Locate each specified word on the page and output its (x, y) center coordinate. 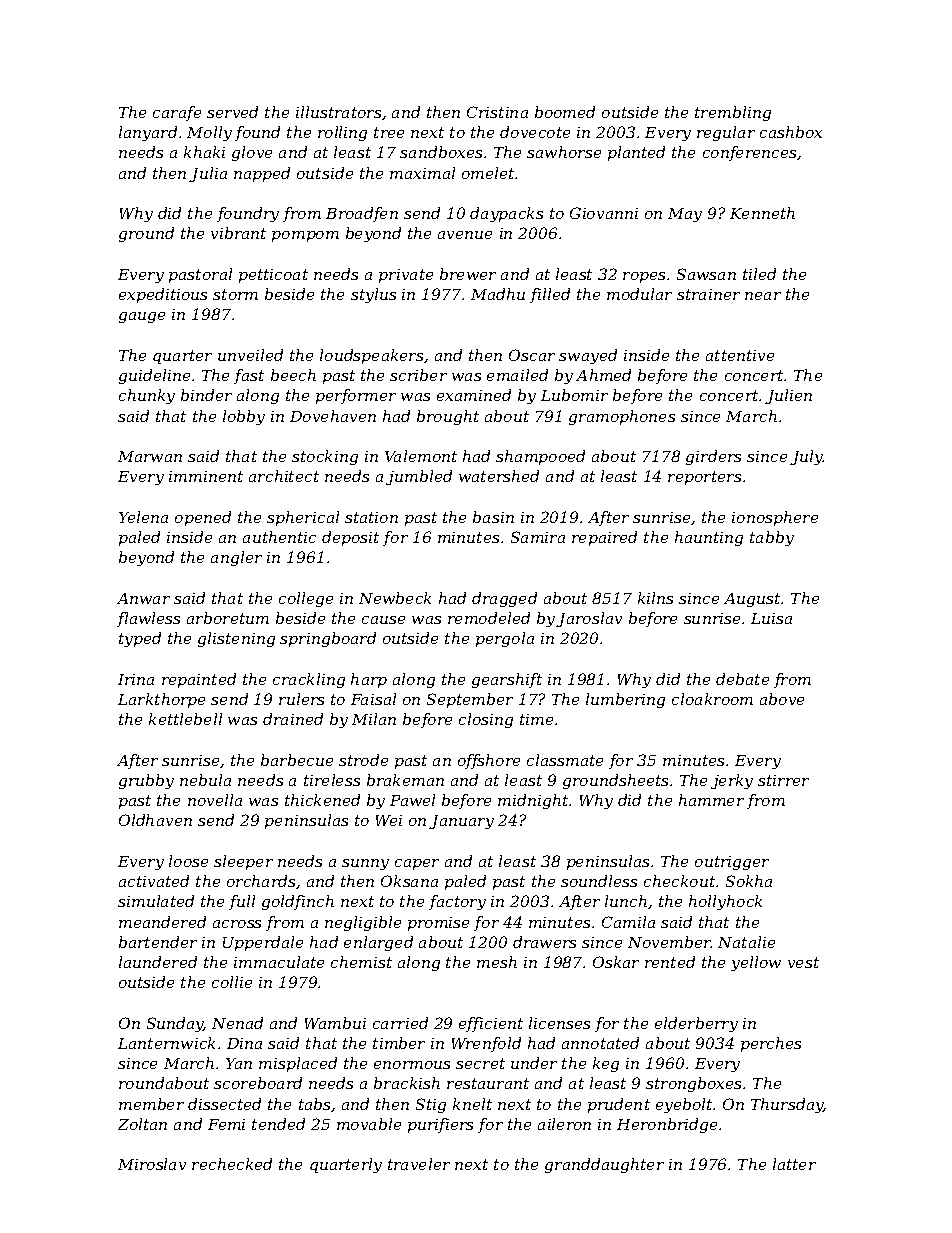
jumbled (419, 477)
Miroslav (152, 1164)
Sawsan (706, 274)
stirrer (783, 780)
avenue (465, 235)
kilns (655, 598)
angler (236, 558)
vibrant (238, 233)
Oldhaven (155, 820)
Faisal (373, 699)
